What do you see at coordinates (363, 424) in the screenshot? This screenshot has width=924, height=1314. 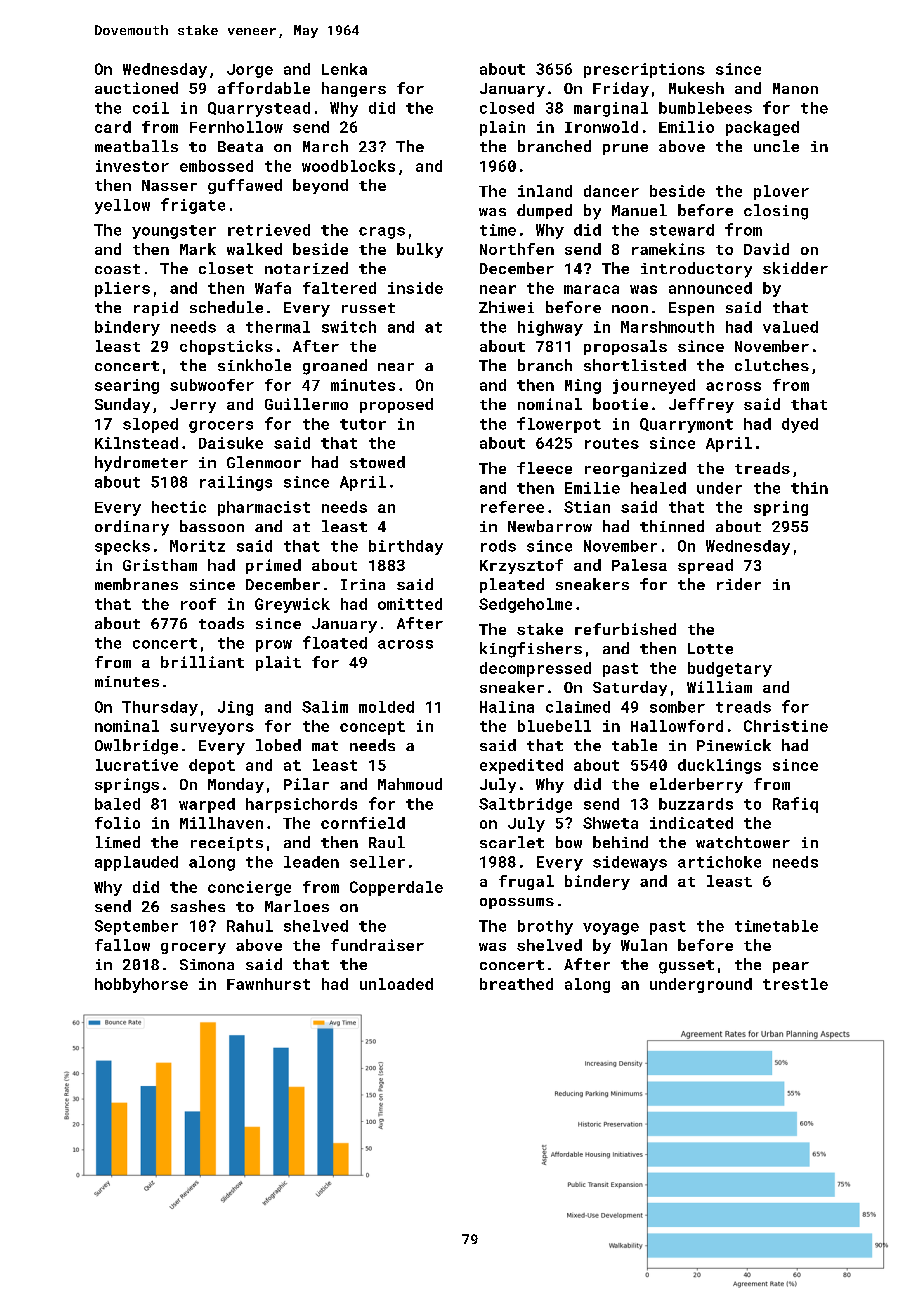 I see `tutor` at bounding box center [363, 424].
